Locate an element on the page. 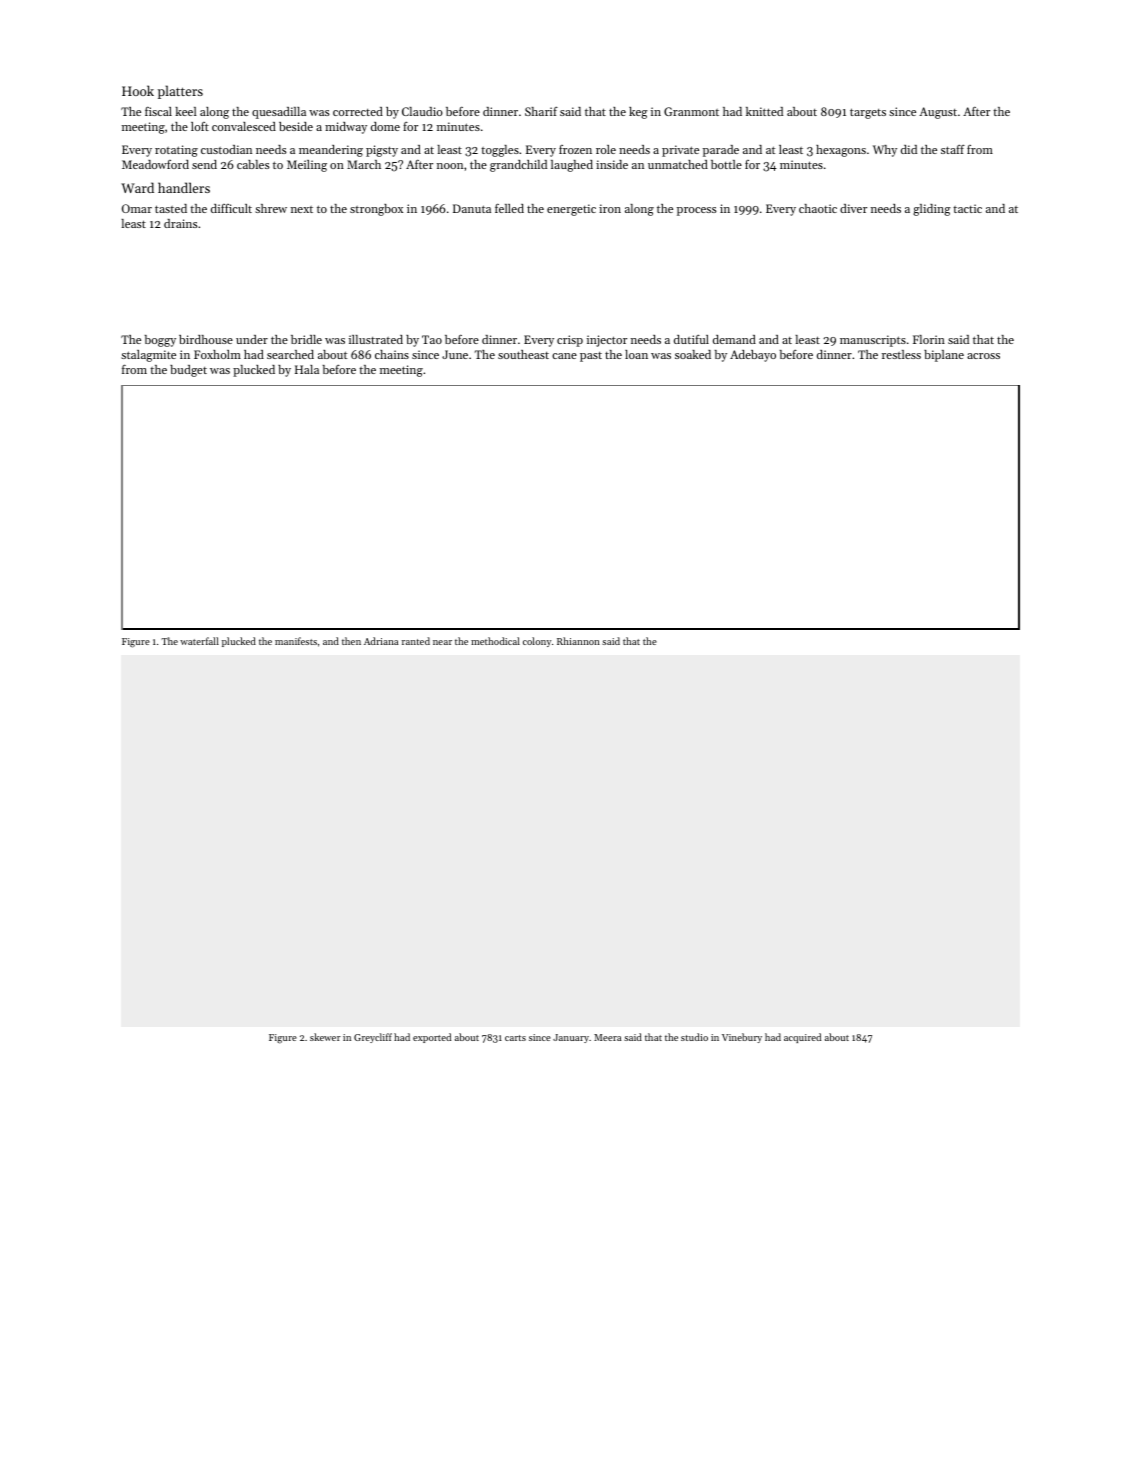 This image has height=1477, width=1141. skewer is located at coordinates (325, 1037).
